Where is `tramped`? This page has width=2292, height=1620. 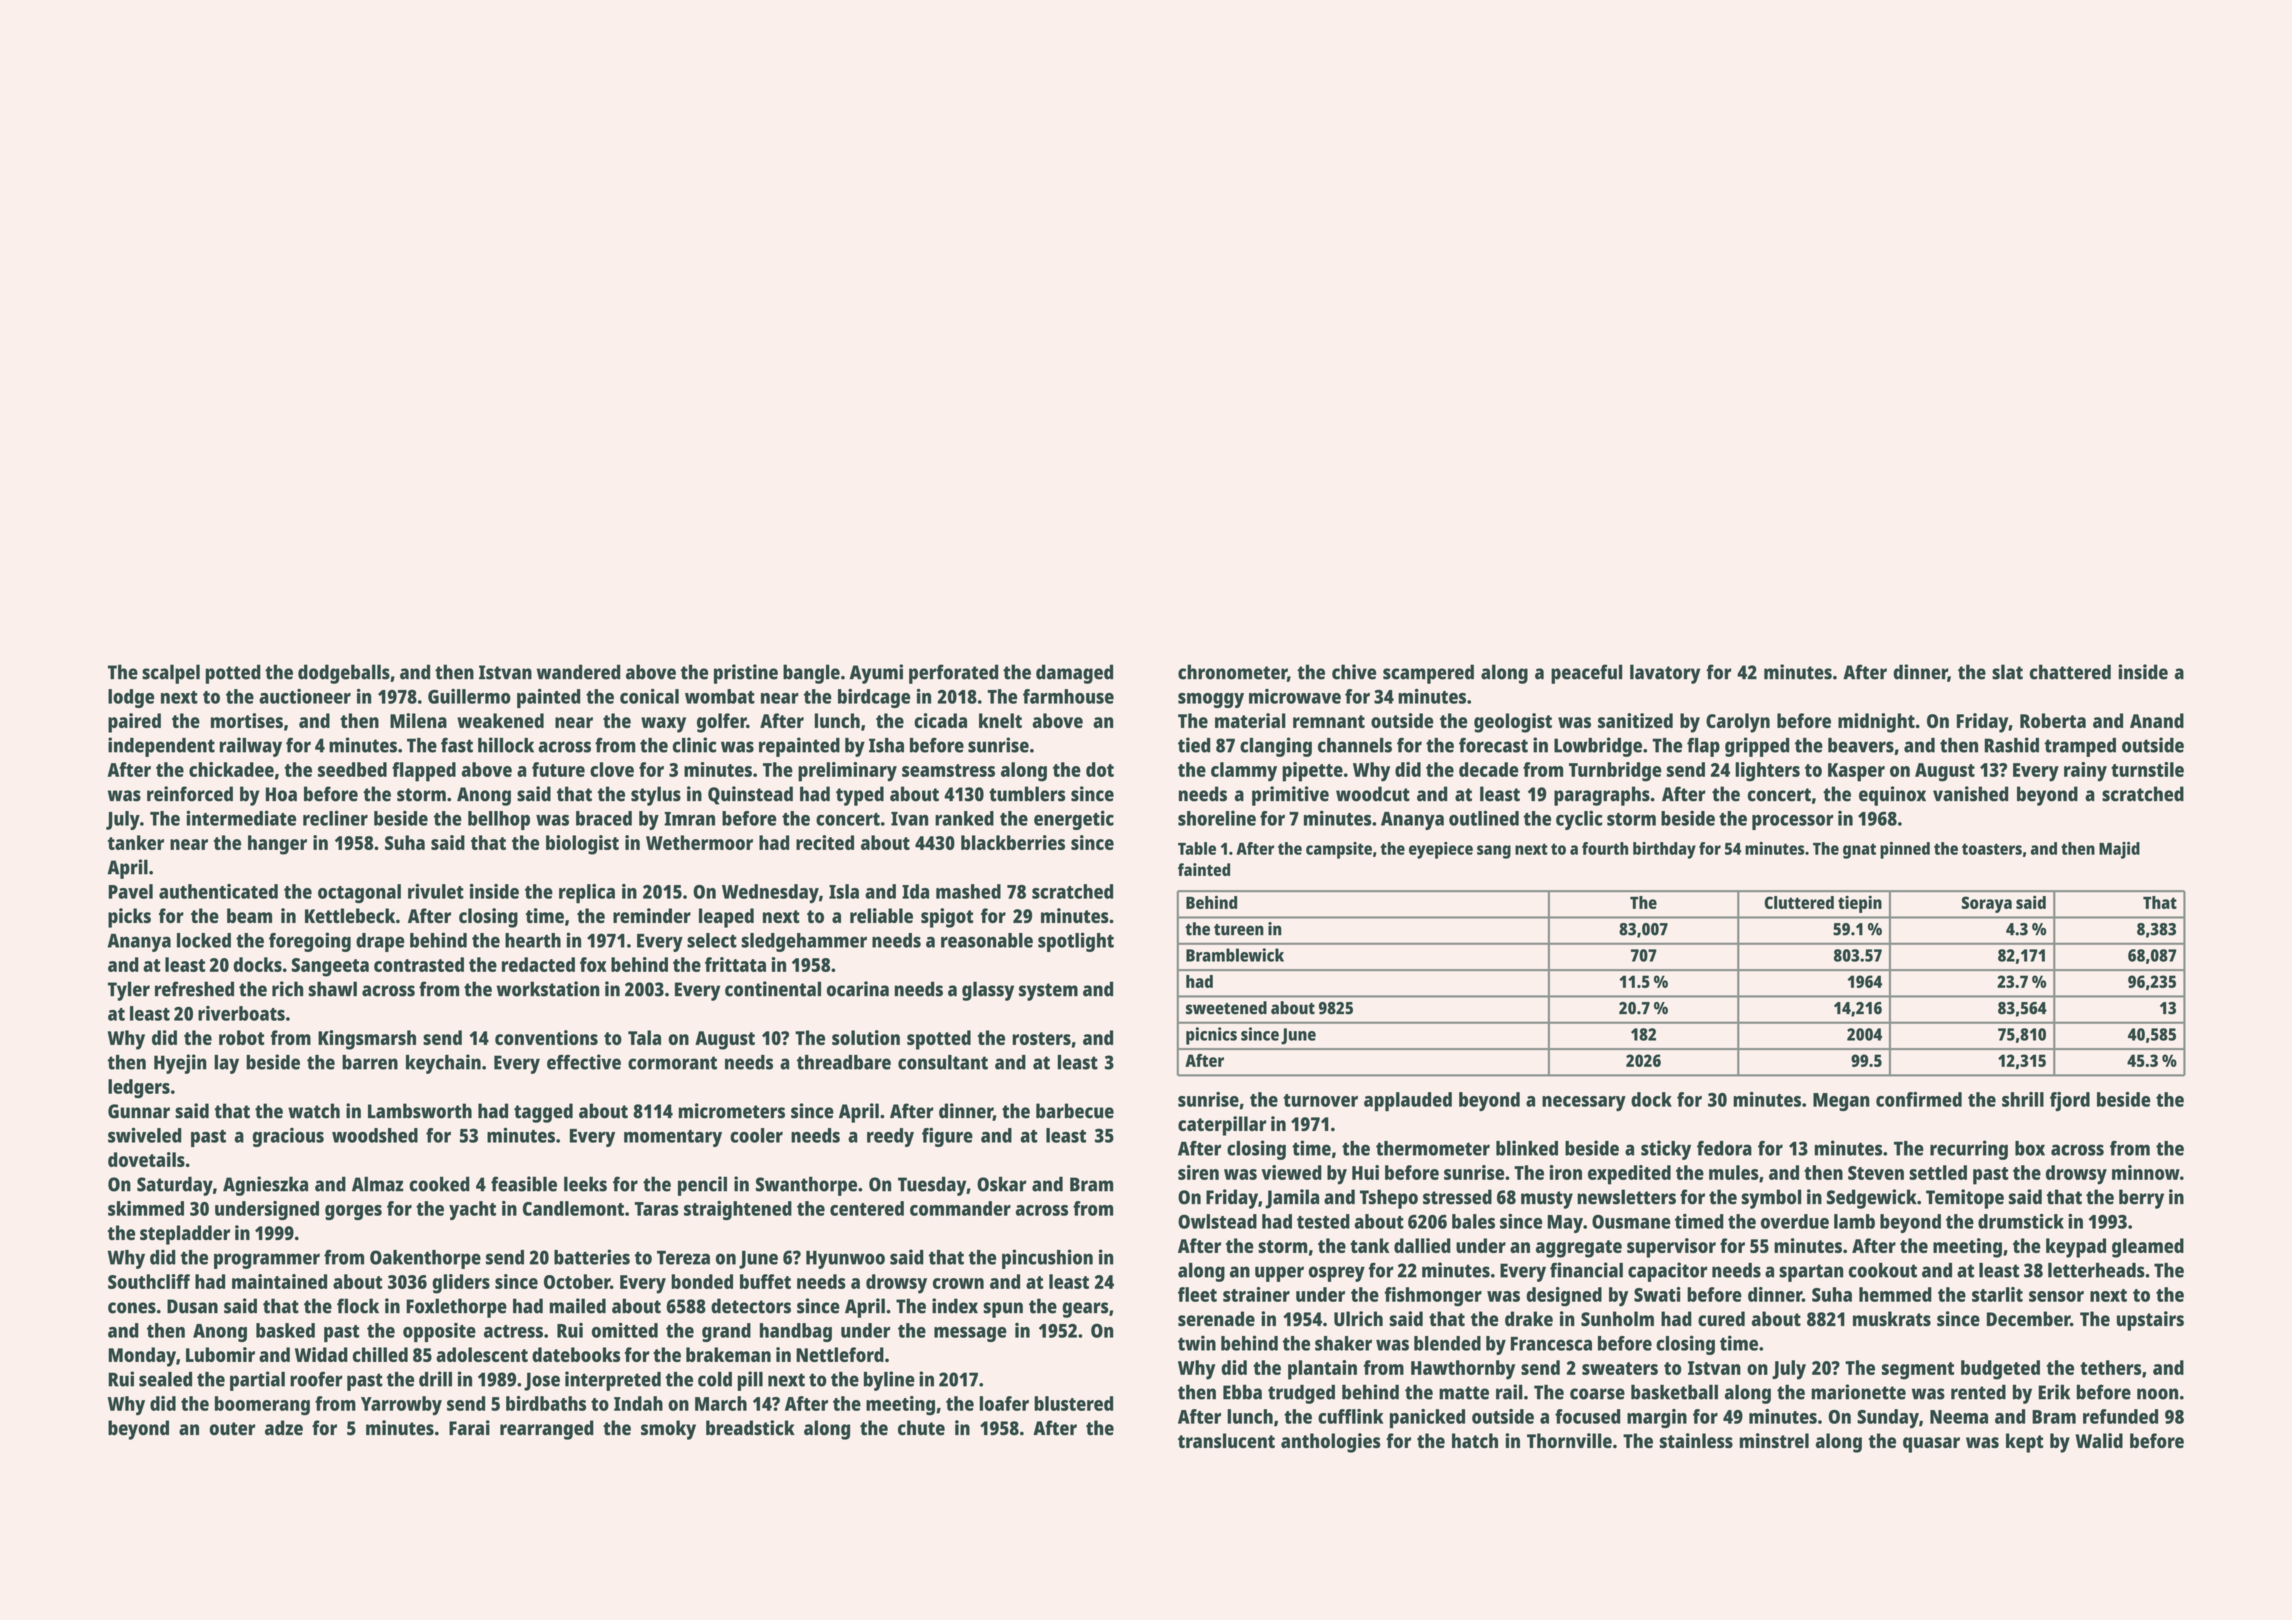
tramped is located at coordinates (2080, 747).
